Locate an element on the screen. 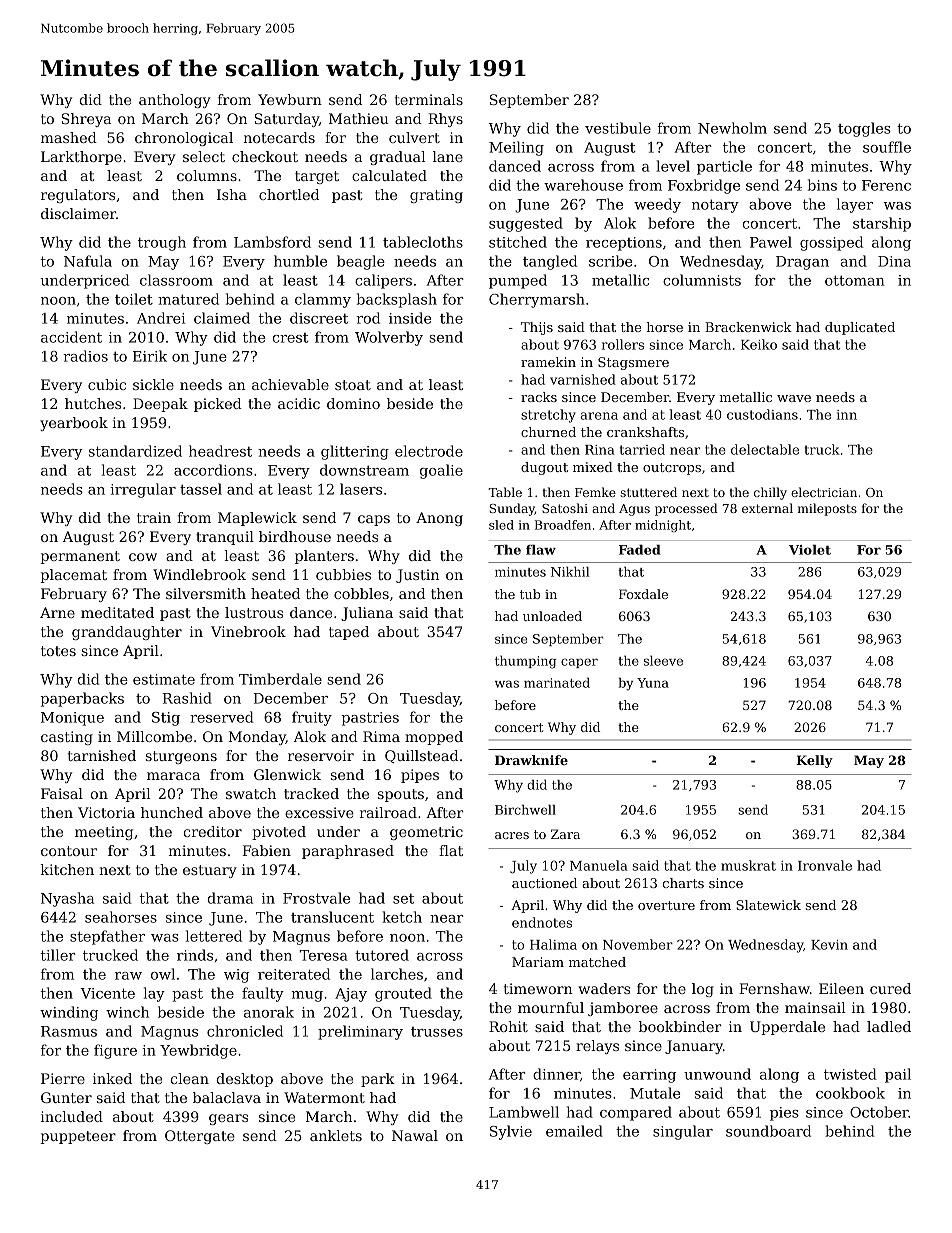 The height and width of the screenshot is (1233, 952). Dragan is located at coordinates (802, 263).
